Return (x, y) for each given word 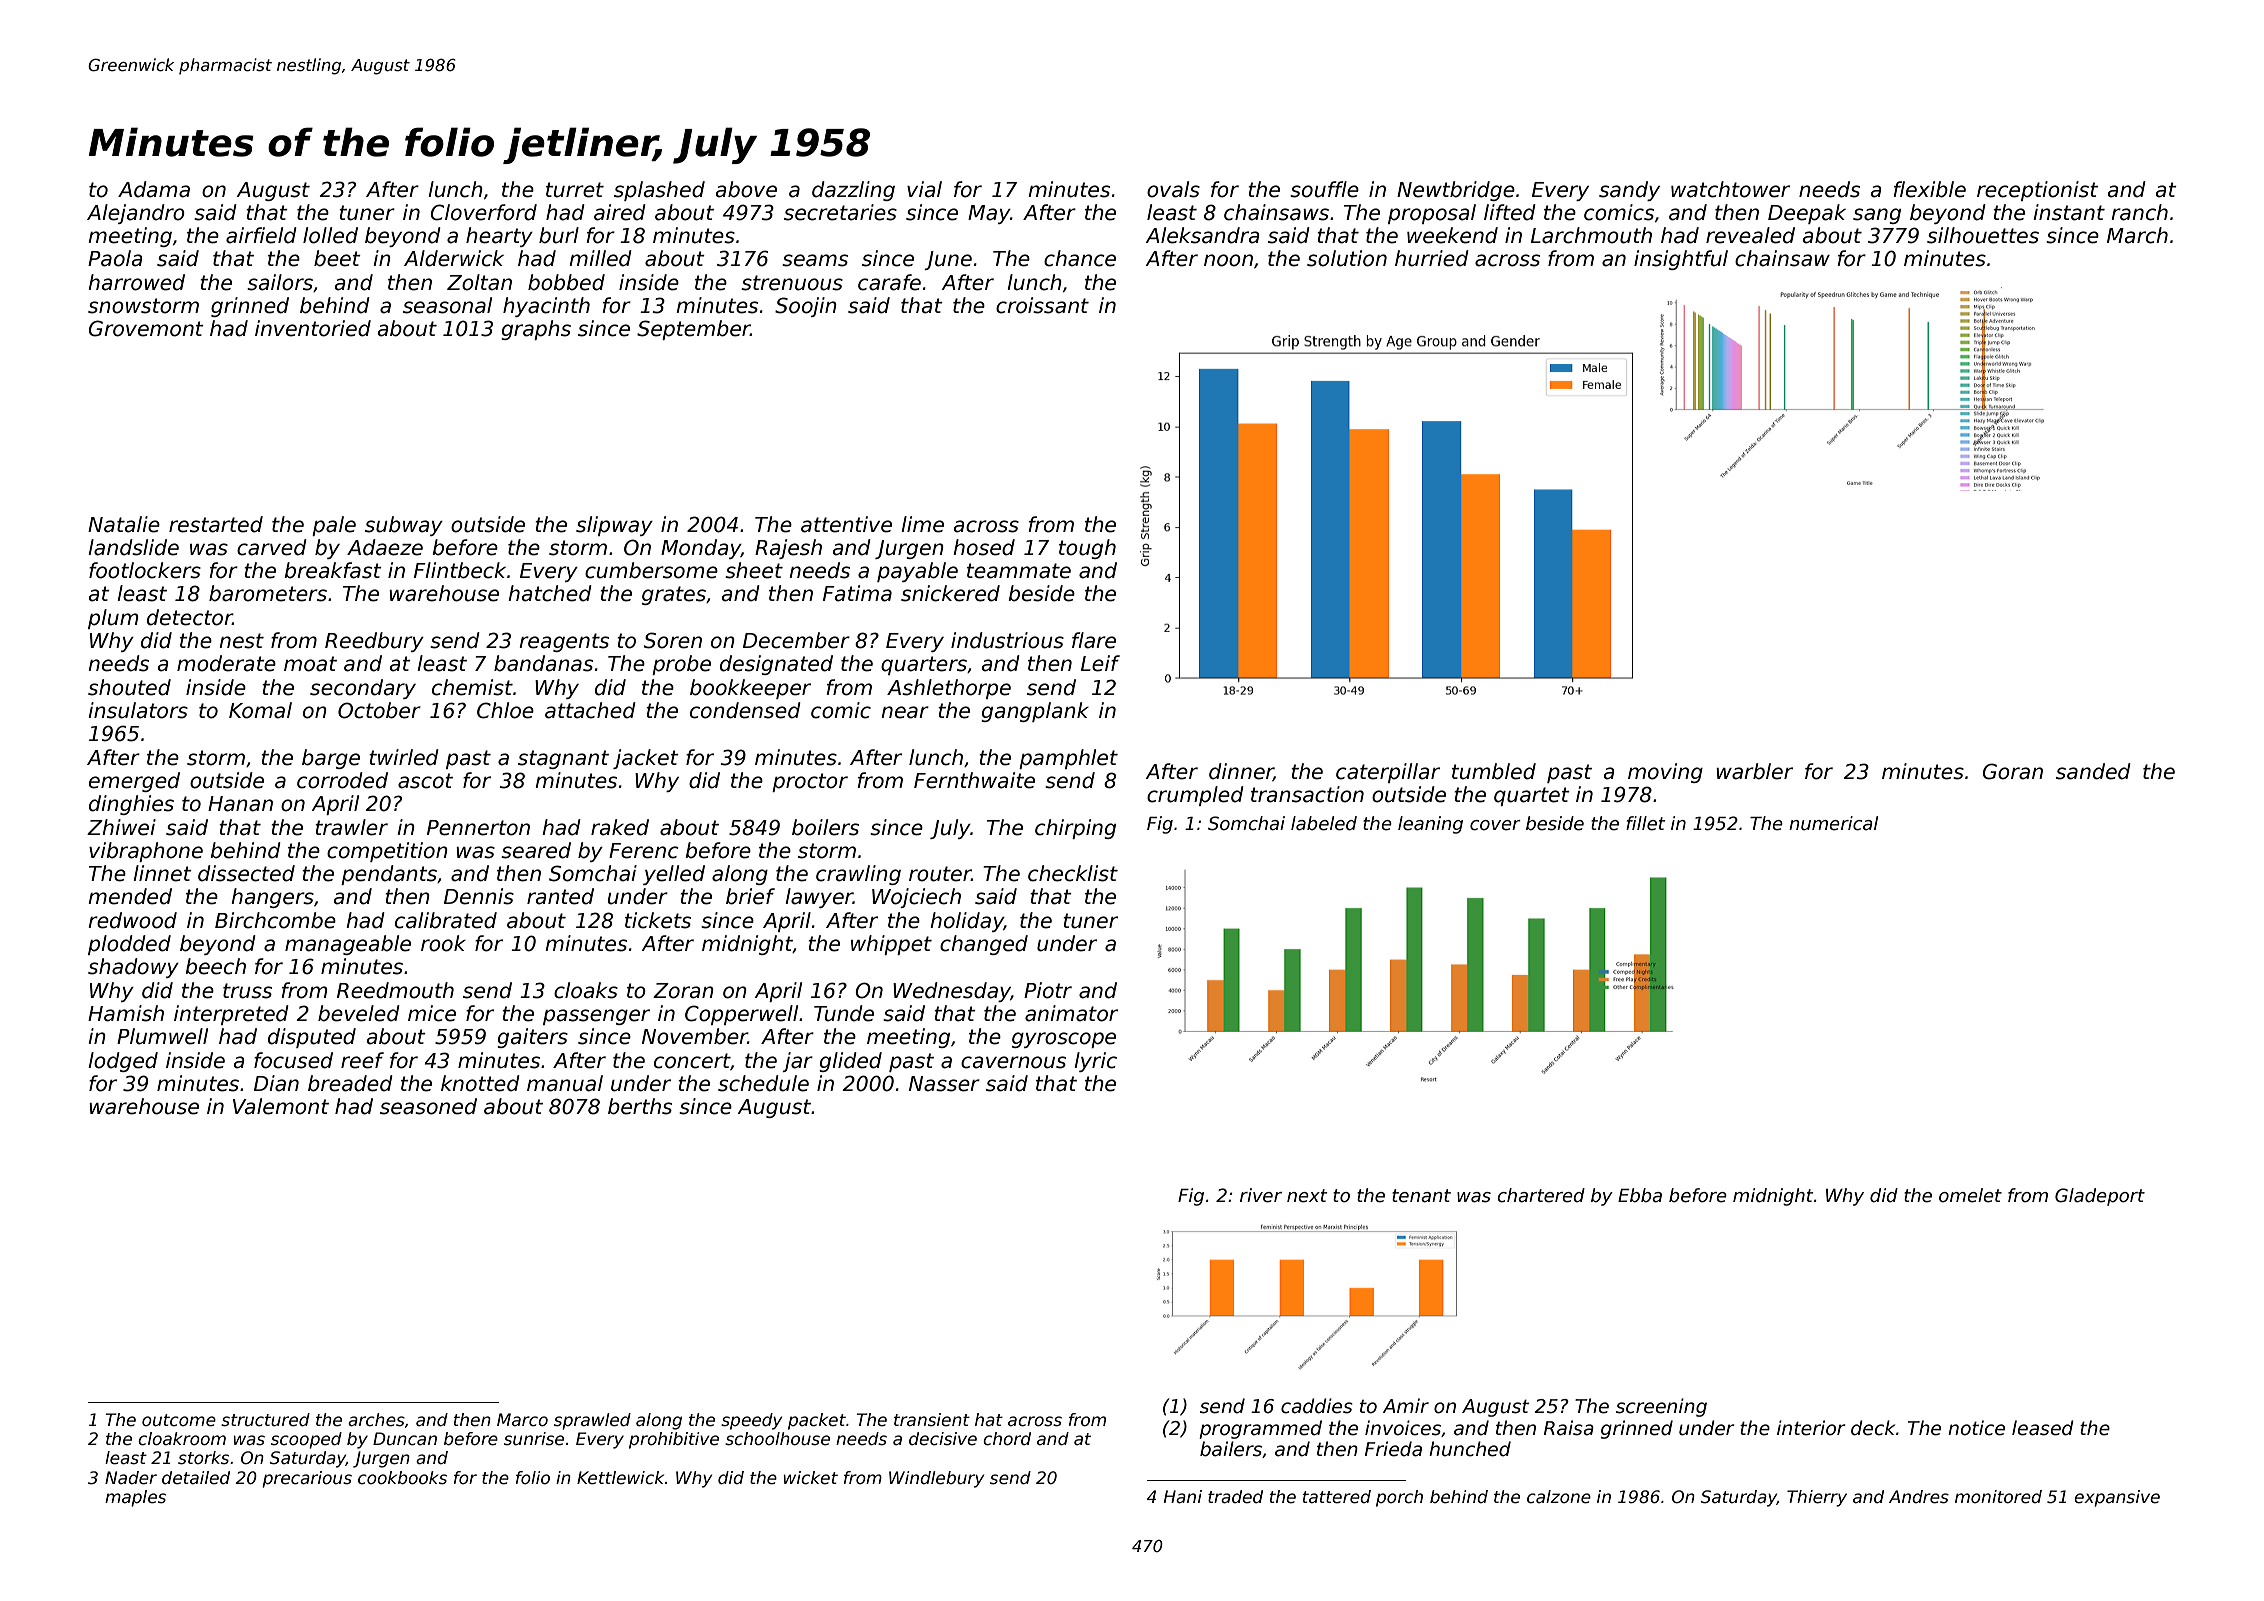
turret (575, 190)
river (1261, 1195)
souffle (1324, 189)
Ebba (1640, 1195)
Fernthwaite (974, 780)
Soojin (806, 307)
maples (135, 1498)
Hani (1183, 1497)
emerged (134, 782)
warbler (1754, 771)
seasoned (428, 1106)
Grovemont (146, 328)
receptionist (2037, 191)
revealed (1750, 235)
